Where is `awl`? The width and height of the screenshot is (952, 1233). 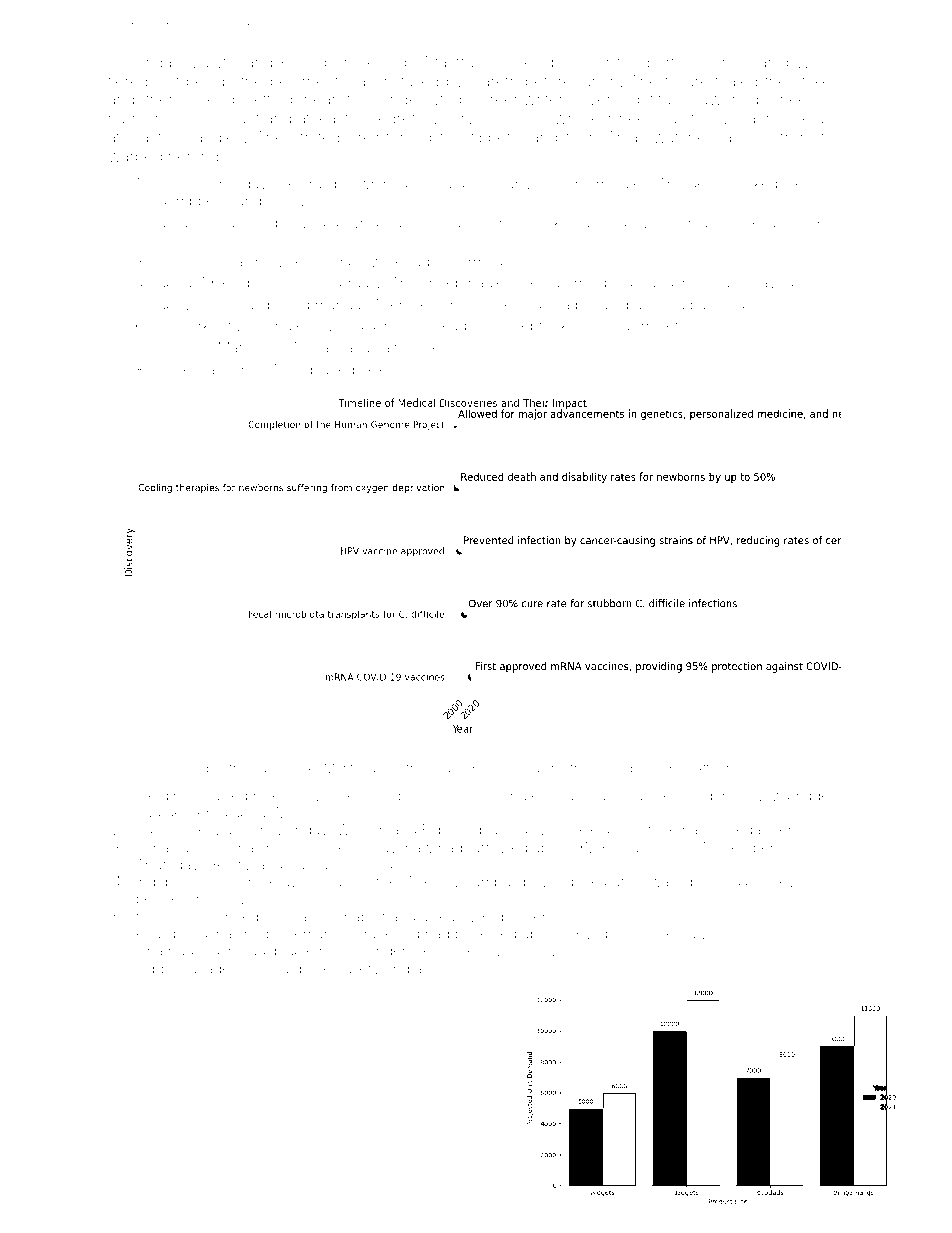
awl is located at coordinates (293, 881).
